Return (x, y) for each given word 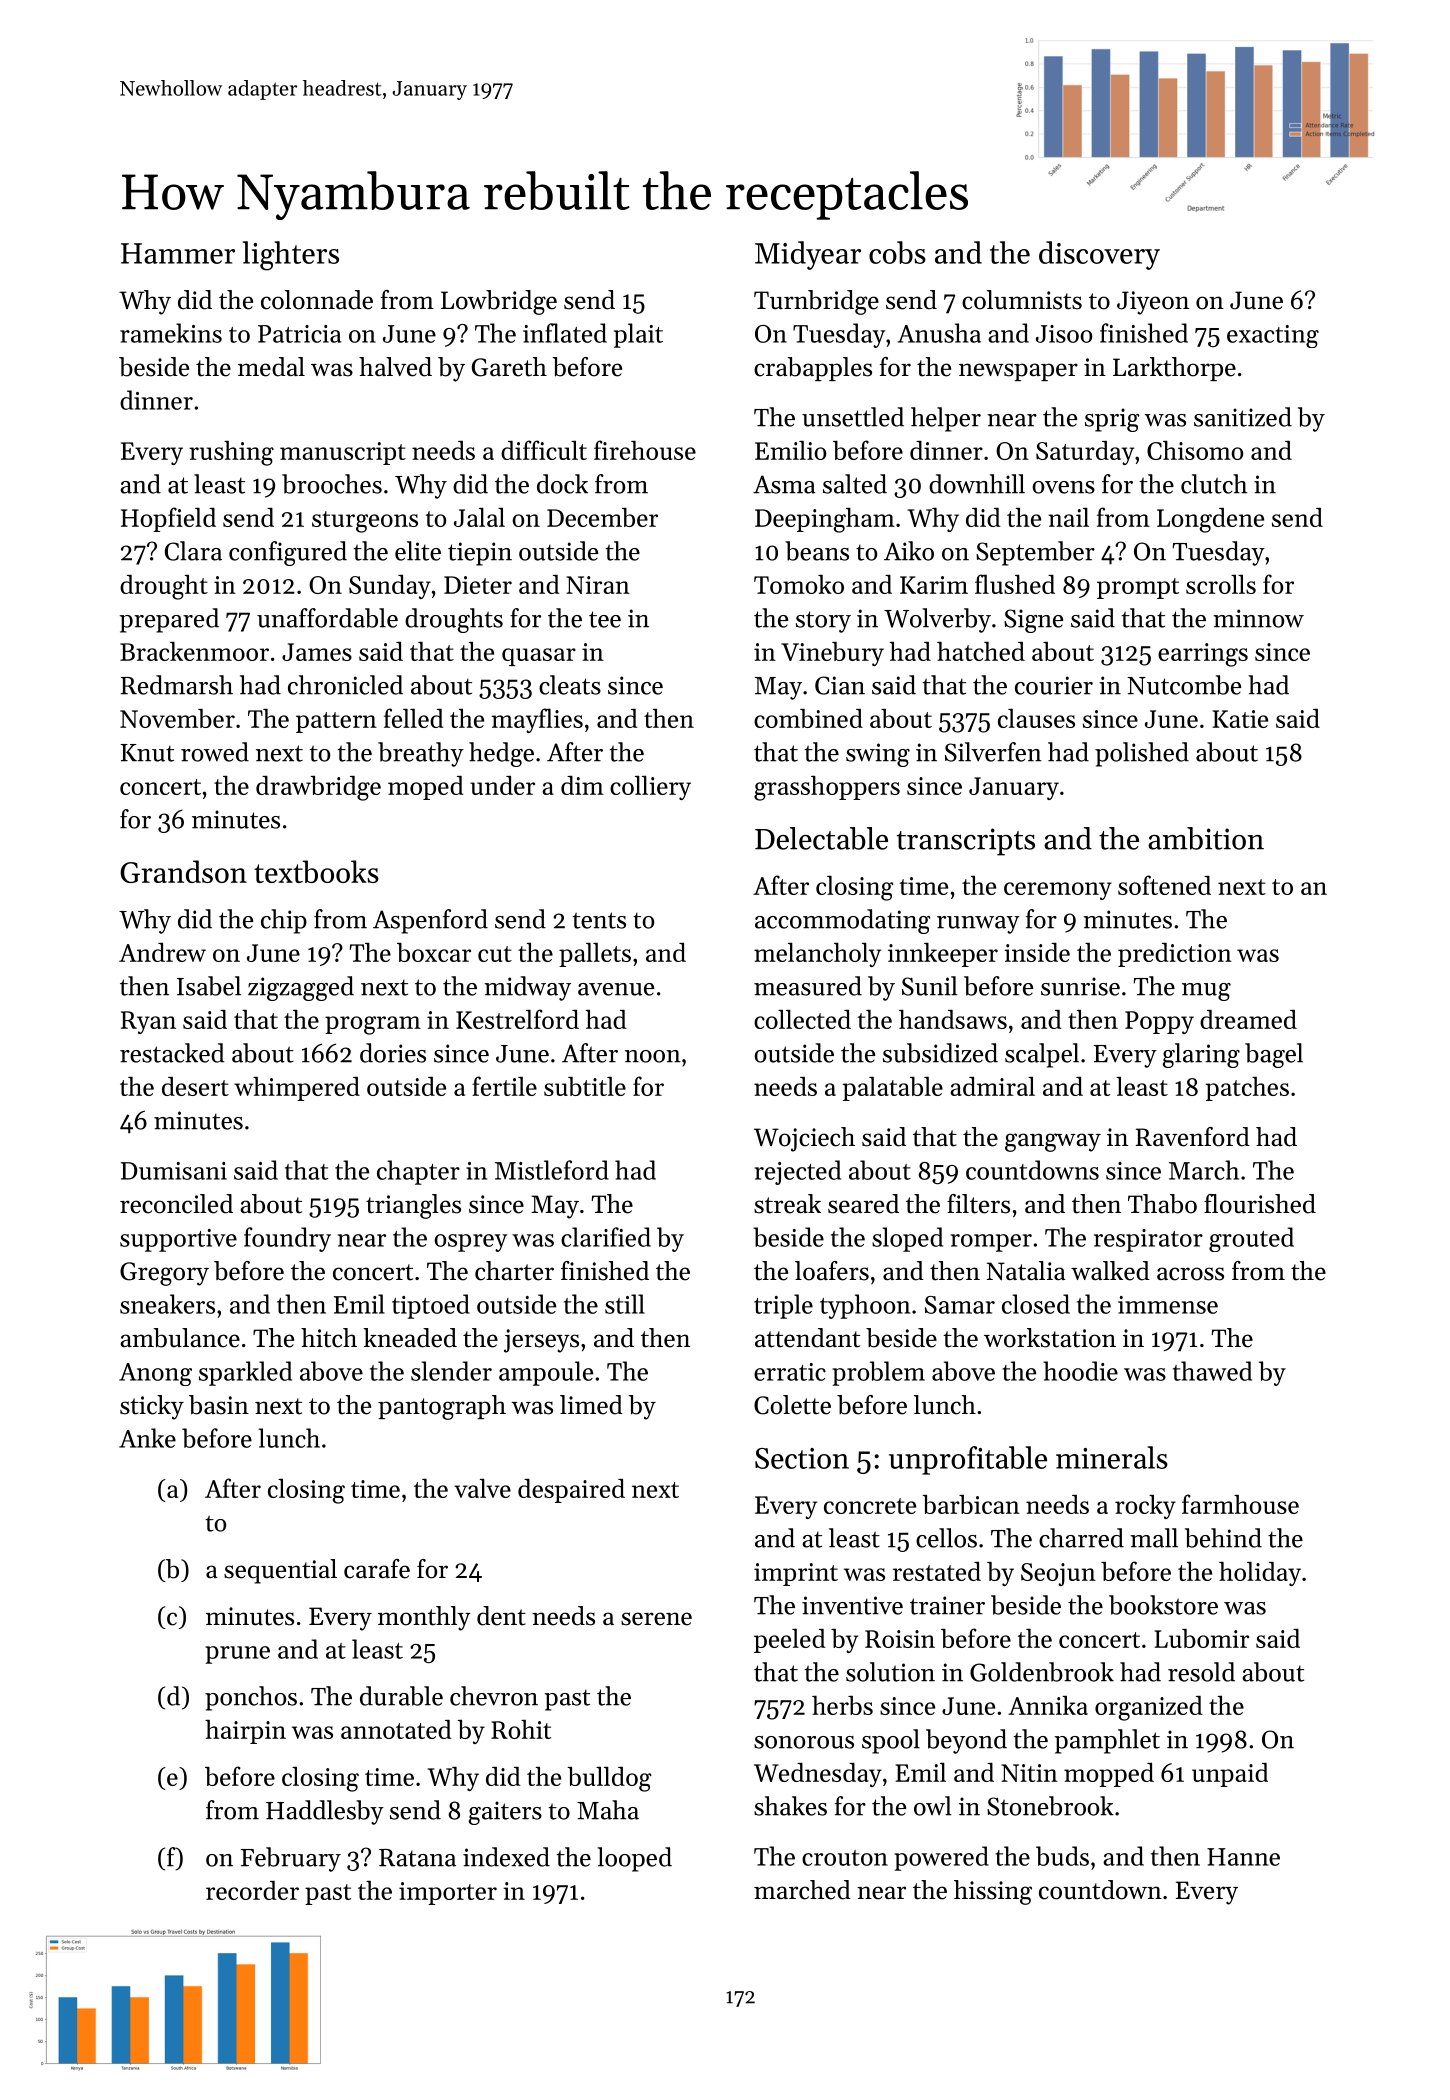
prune (237, 1655)
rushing (231, 453)
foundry (287, 1239)
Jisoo (1064, 334)
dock (562, 484)
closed (1036, 1304)
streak (787, 1204)
